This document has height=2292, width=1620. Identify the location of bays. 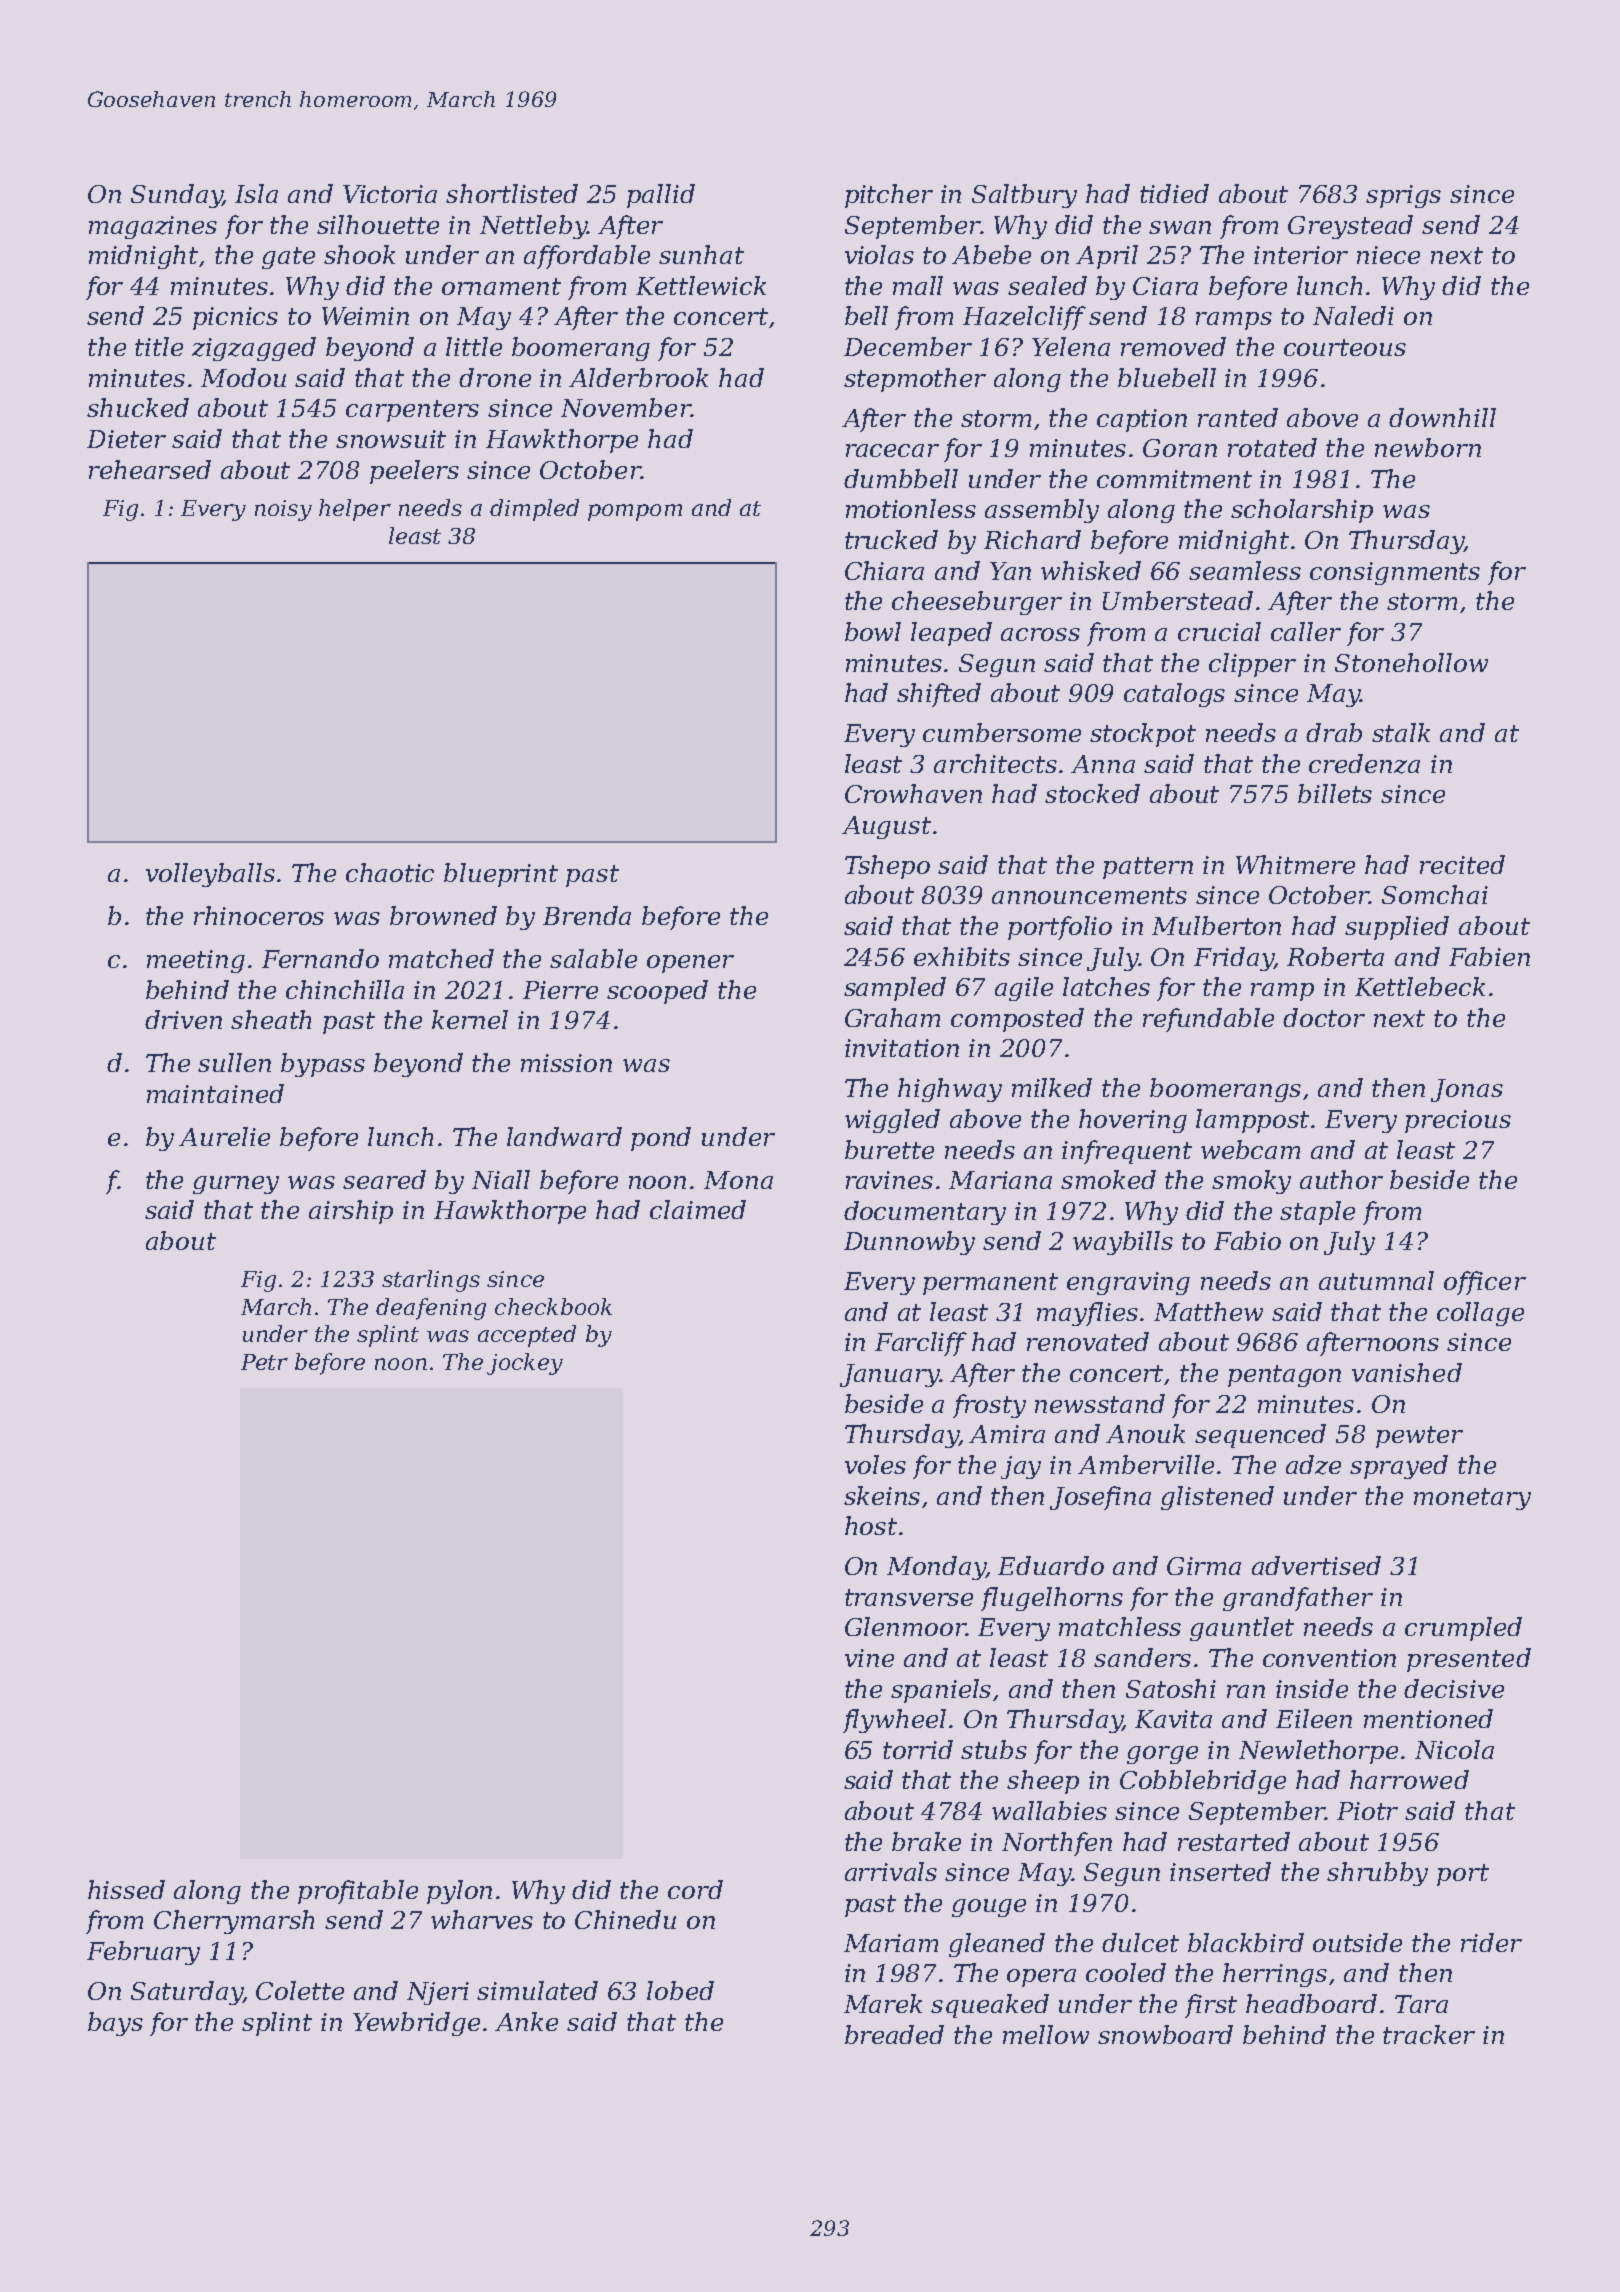
(115, 2024).
